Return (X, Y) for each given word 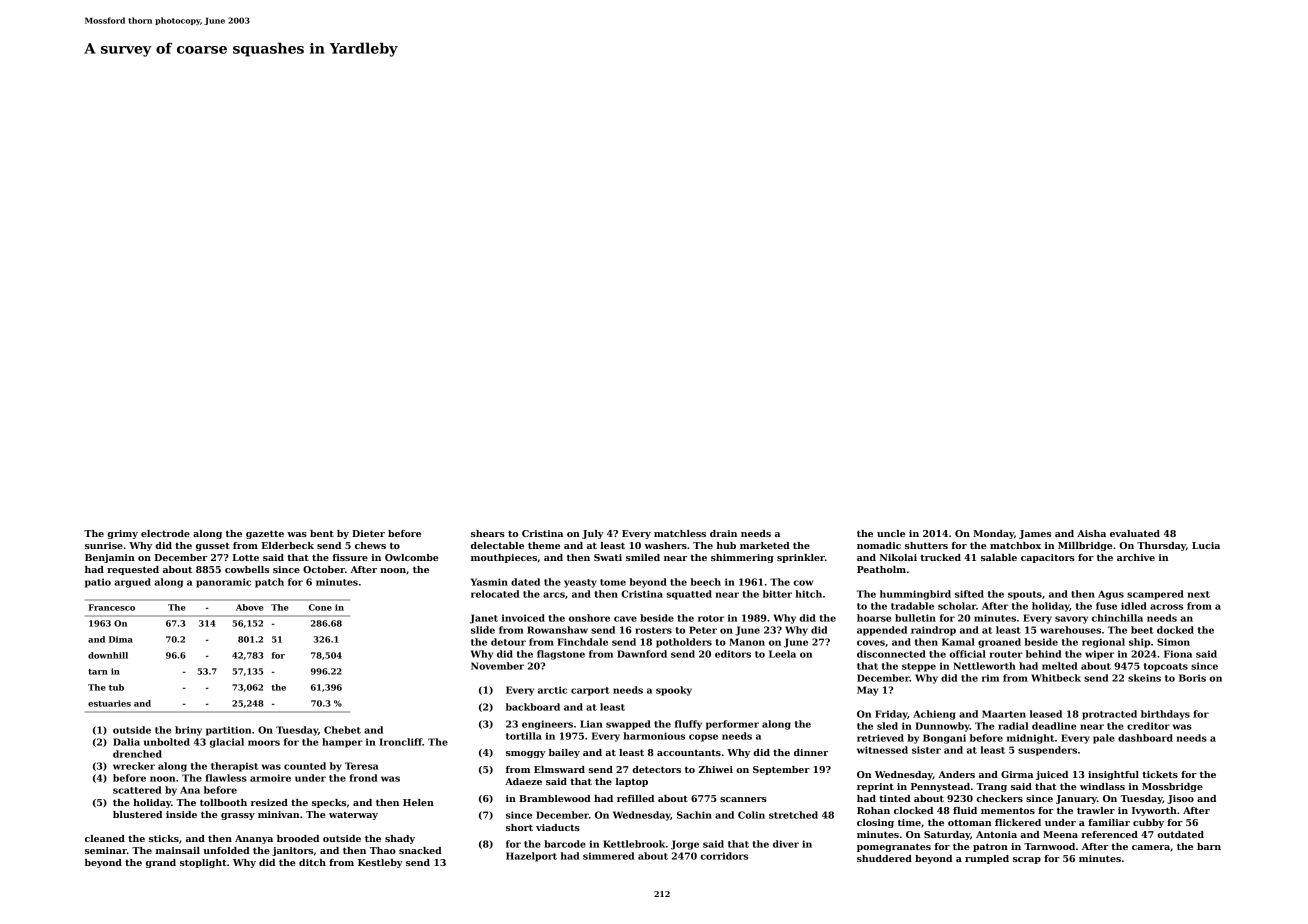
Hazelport (531, 857)
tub (116, 687)
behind (1043, 654)
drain (723, 533)
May (867, 691)
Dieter (368, 533)
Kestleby (380, 863)
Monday (993, 534)
